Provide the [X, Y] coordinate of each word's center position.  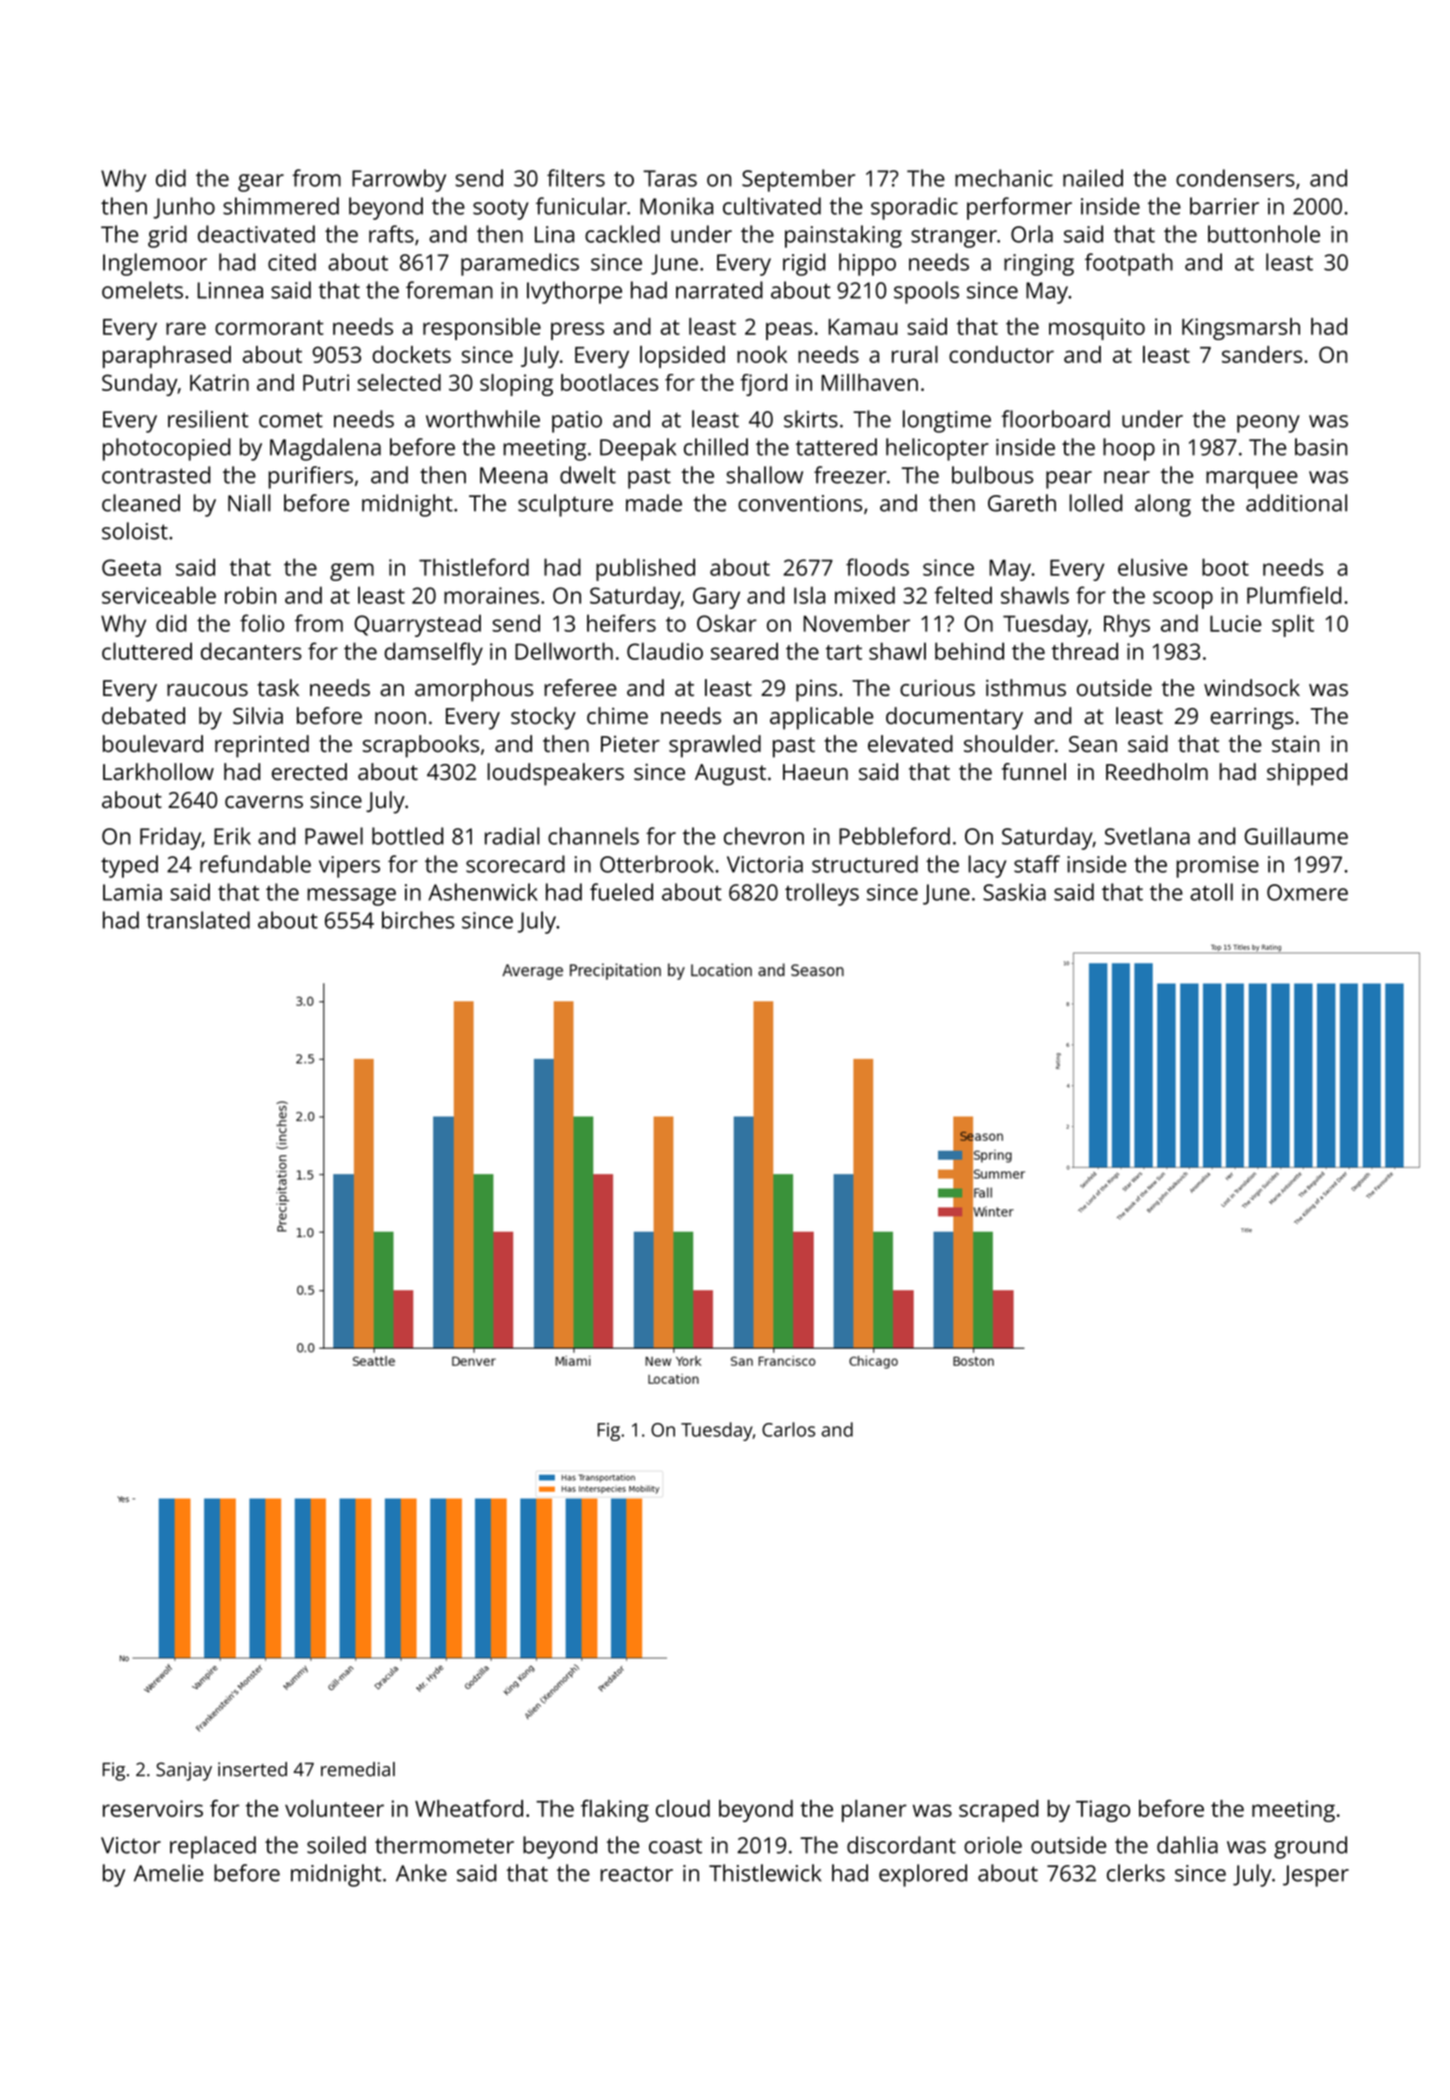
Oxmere [1307, 892]
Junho [184, 208]
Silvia [258, 715]
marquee [1252, 480]
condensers [1235, 178]
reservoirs [153, 1808]
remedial [358, 1769]
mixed [865, 595]
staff [1037, 864]
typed [129, 866]
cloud [683, 1808]
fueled [621, 892]
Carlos [788, 1429]
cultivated [772, 206]
